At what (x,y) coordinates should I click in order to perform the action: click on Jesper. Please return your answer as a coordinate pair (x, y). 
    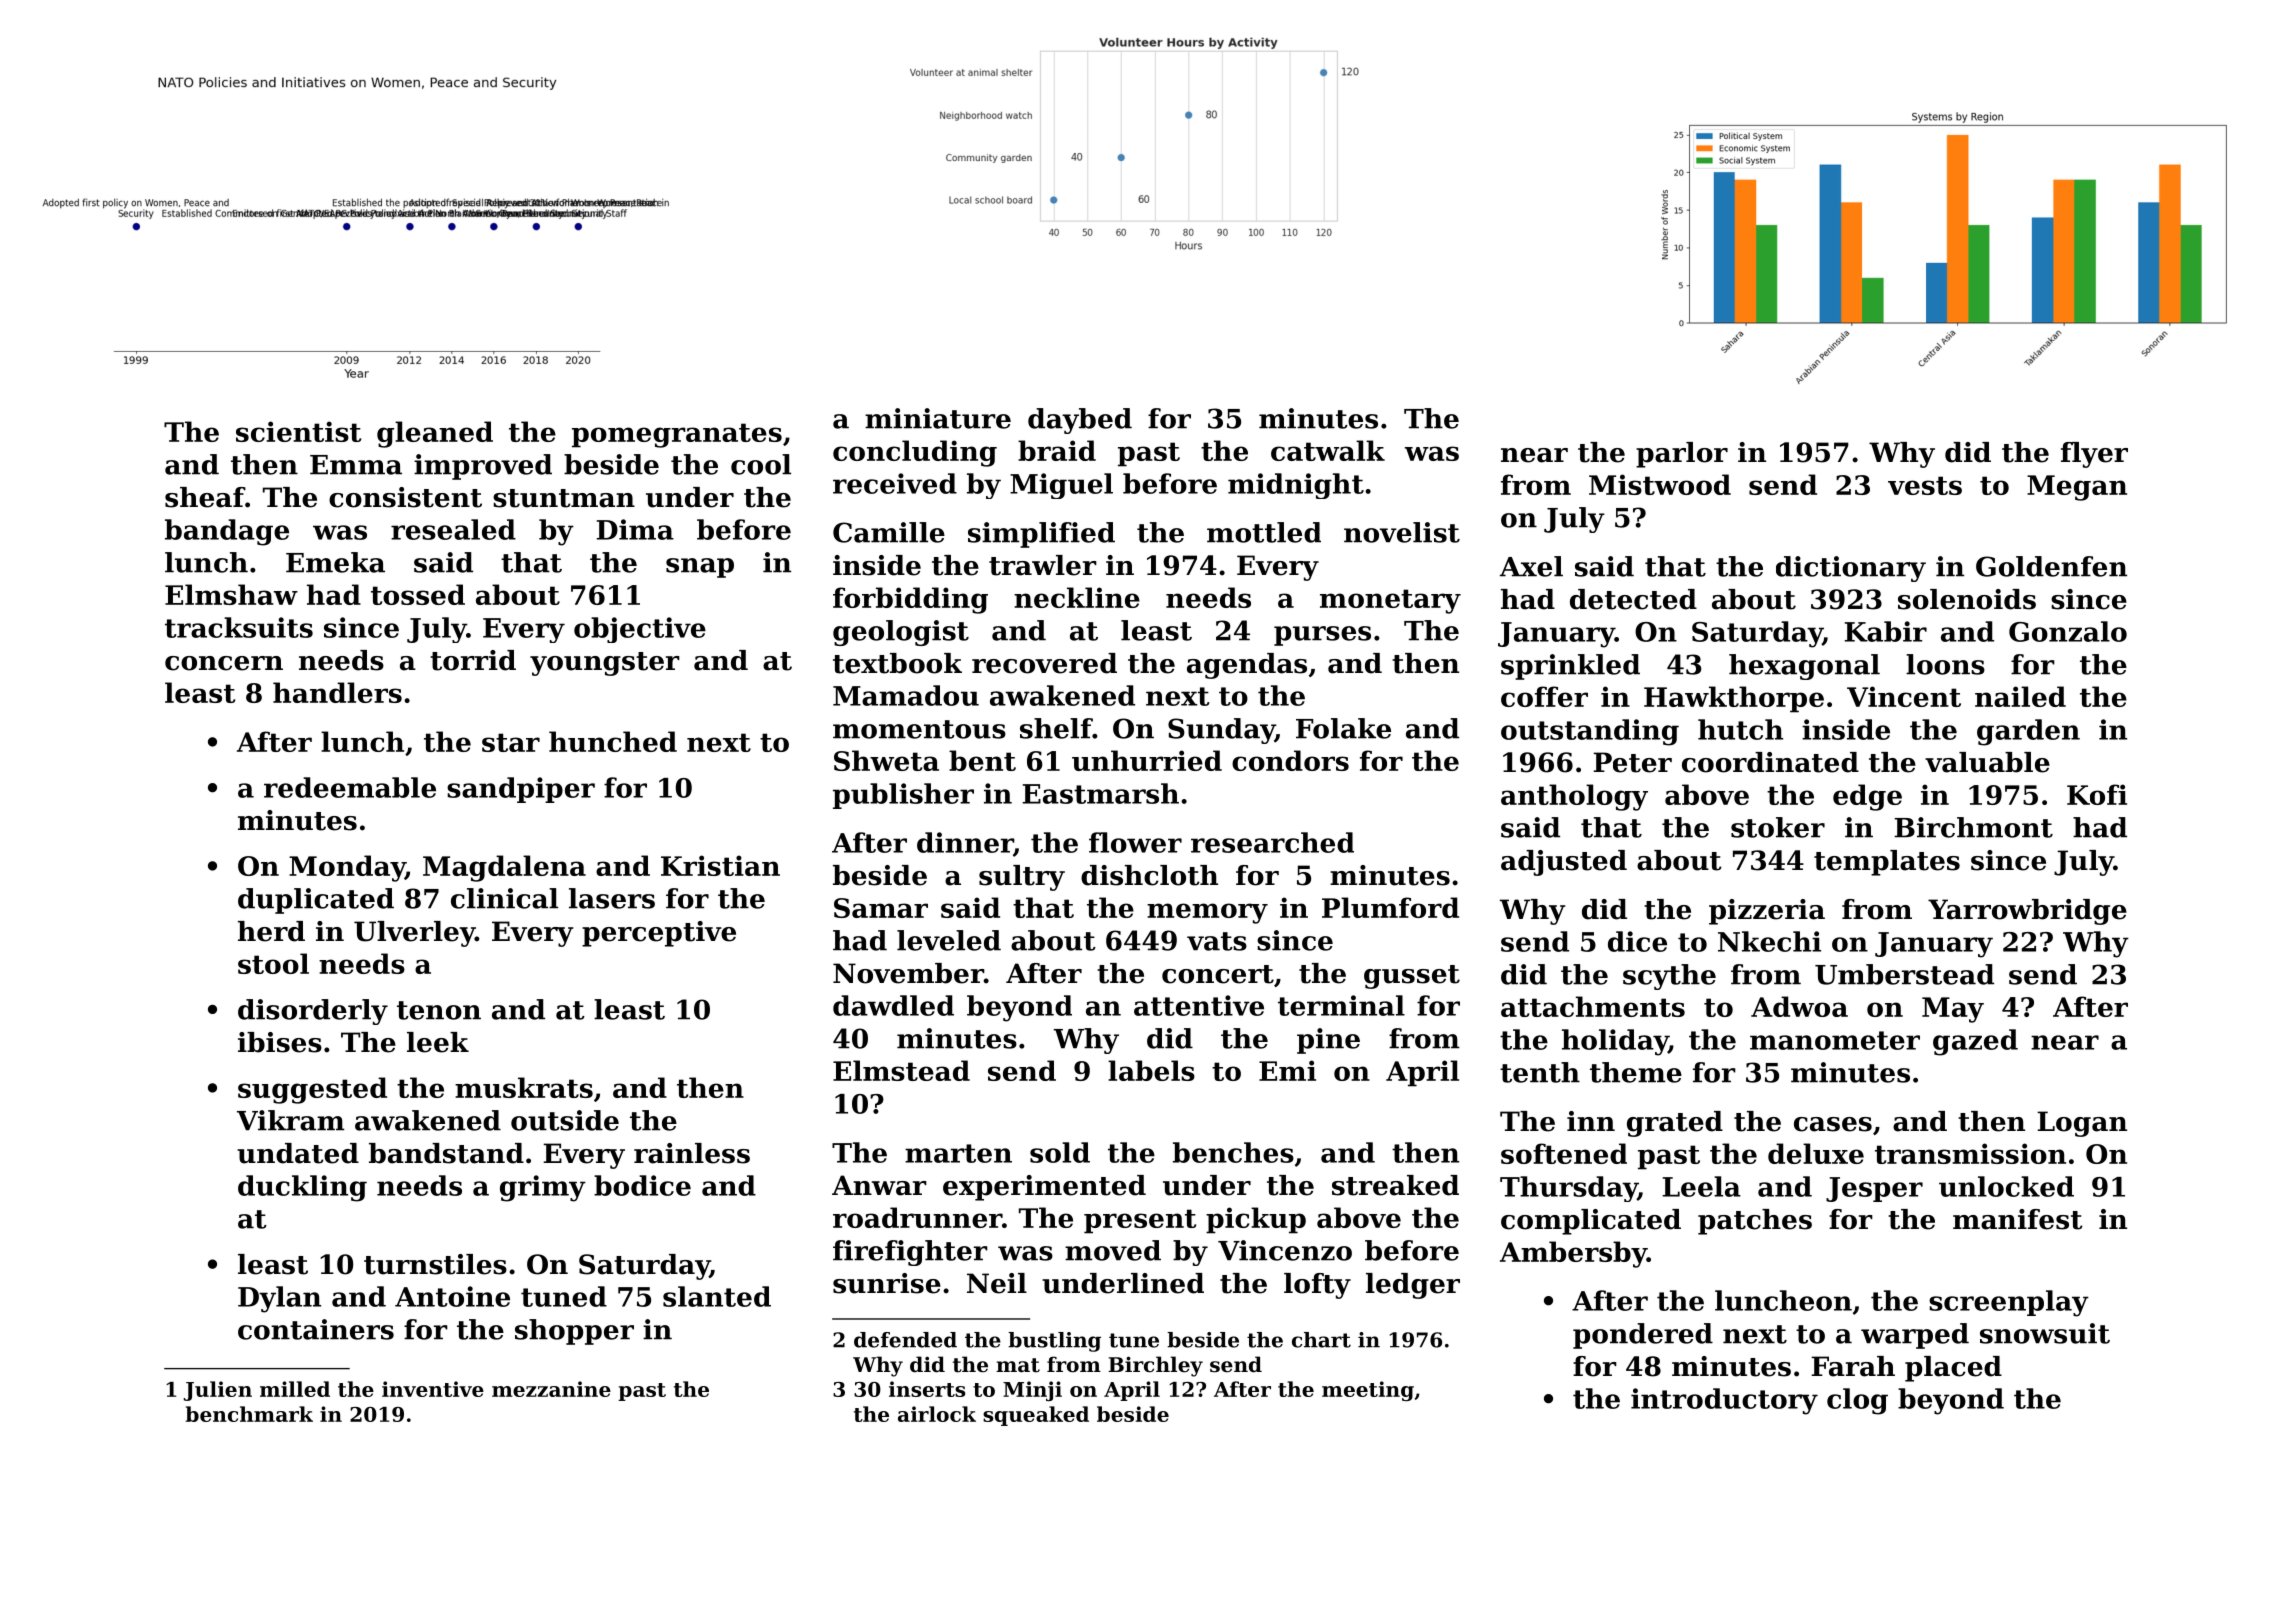
    Looking at the image, I should click on (1874, 1189).
